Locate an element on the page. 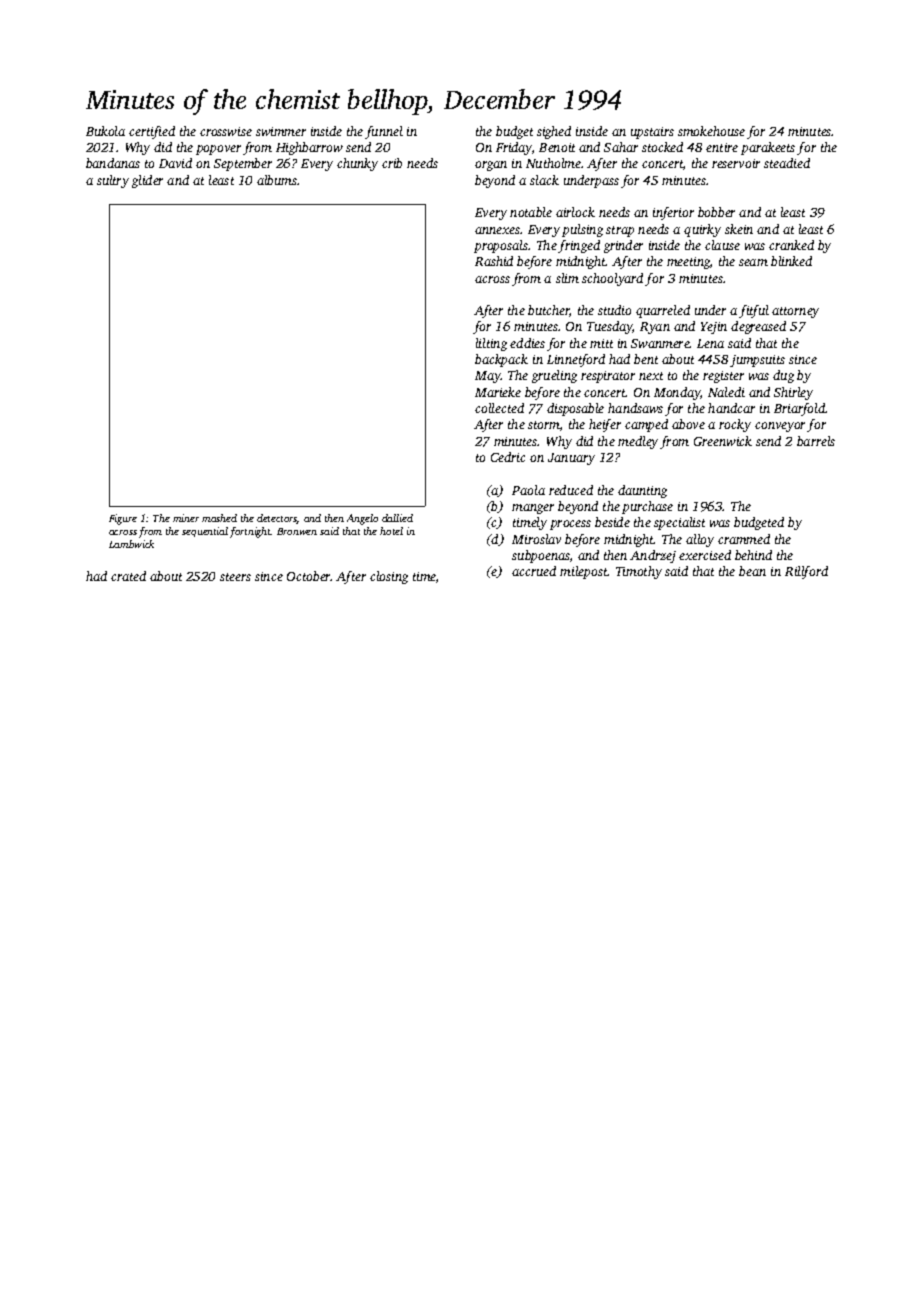  certified is located at coordinates (152, 132).
